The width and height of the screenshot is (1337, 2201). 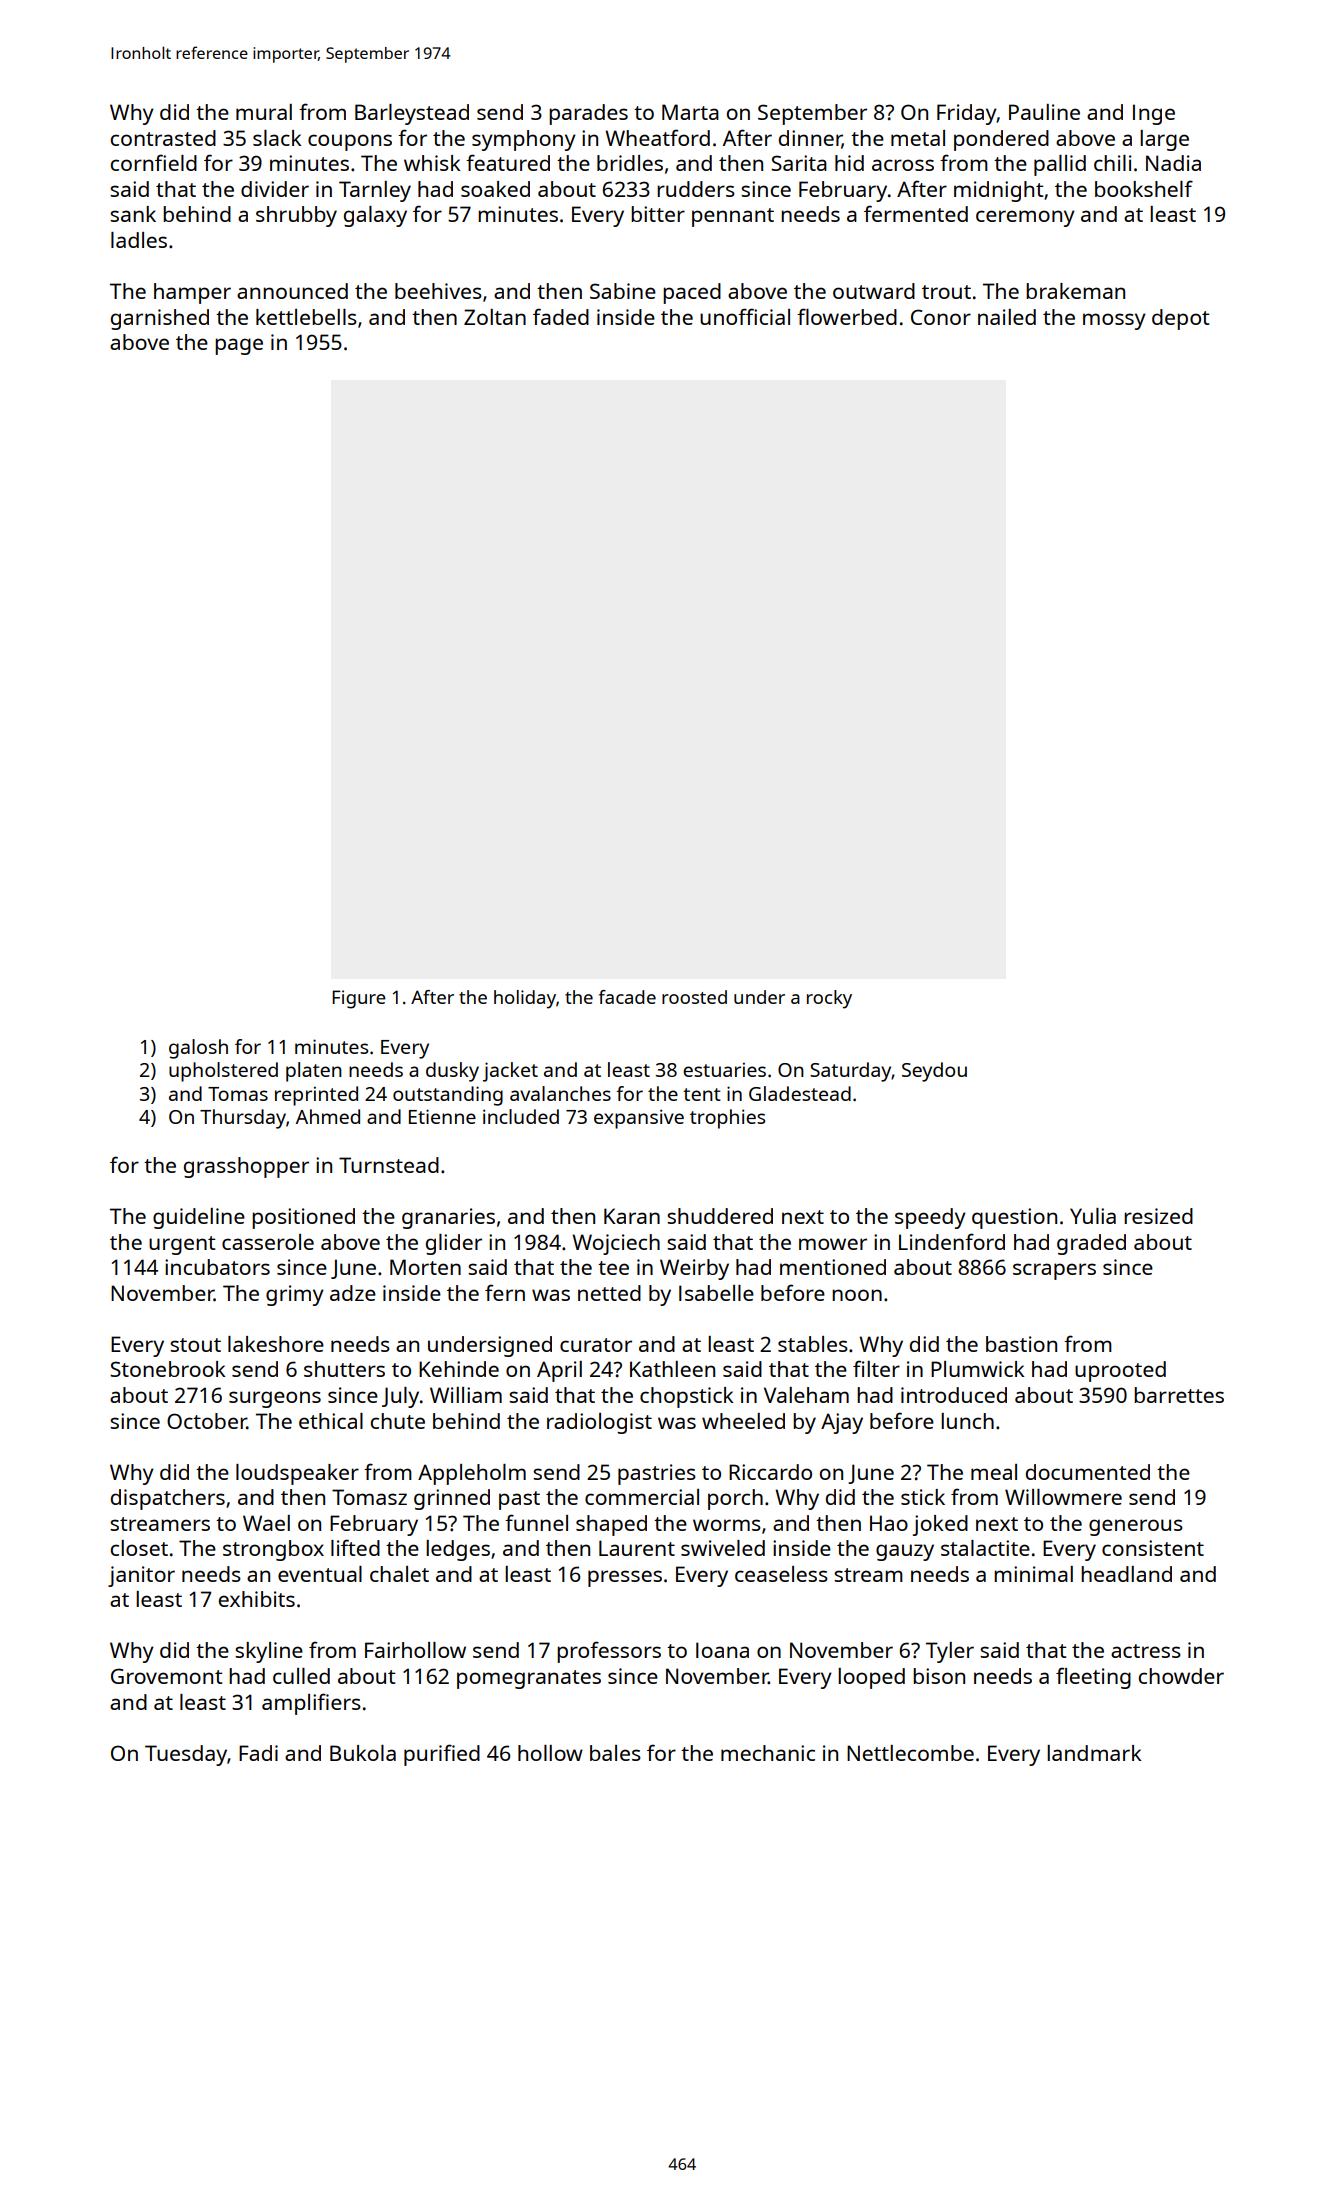 What do you see at coordinates (1180, 319) in the screenshot?
I see `depot` at bounding box center [1180, 319].
